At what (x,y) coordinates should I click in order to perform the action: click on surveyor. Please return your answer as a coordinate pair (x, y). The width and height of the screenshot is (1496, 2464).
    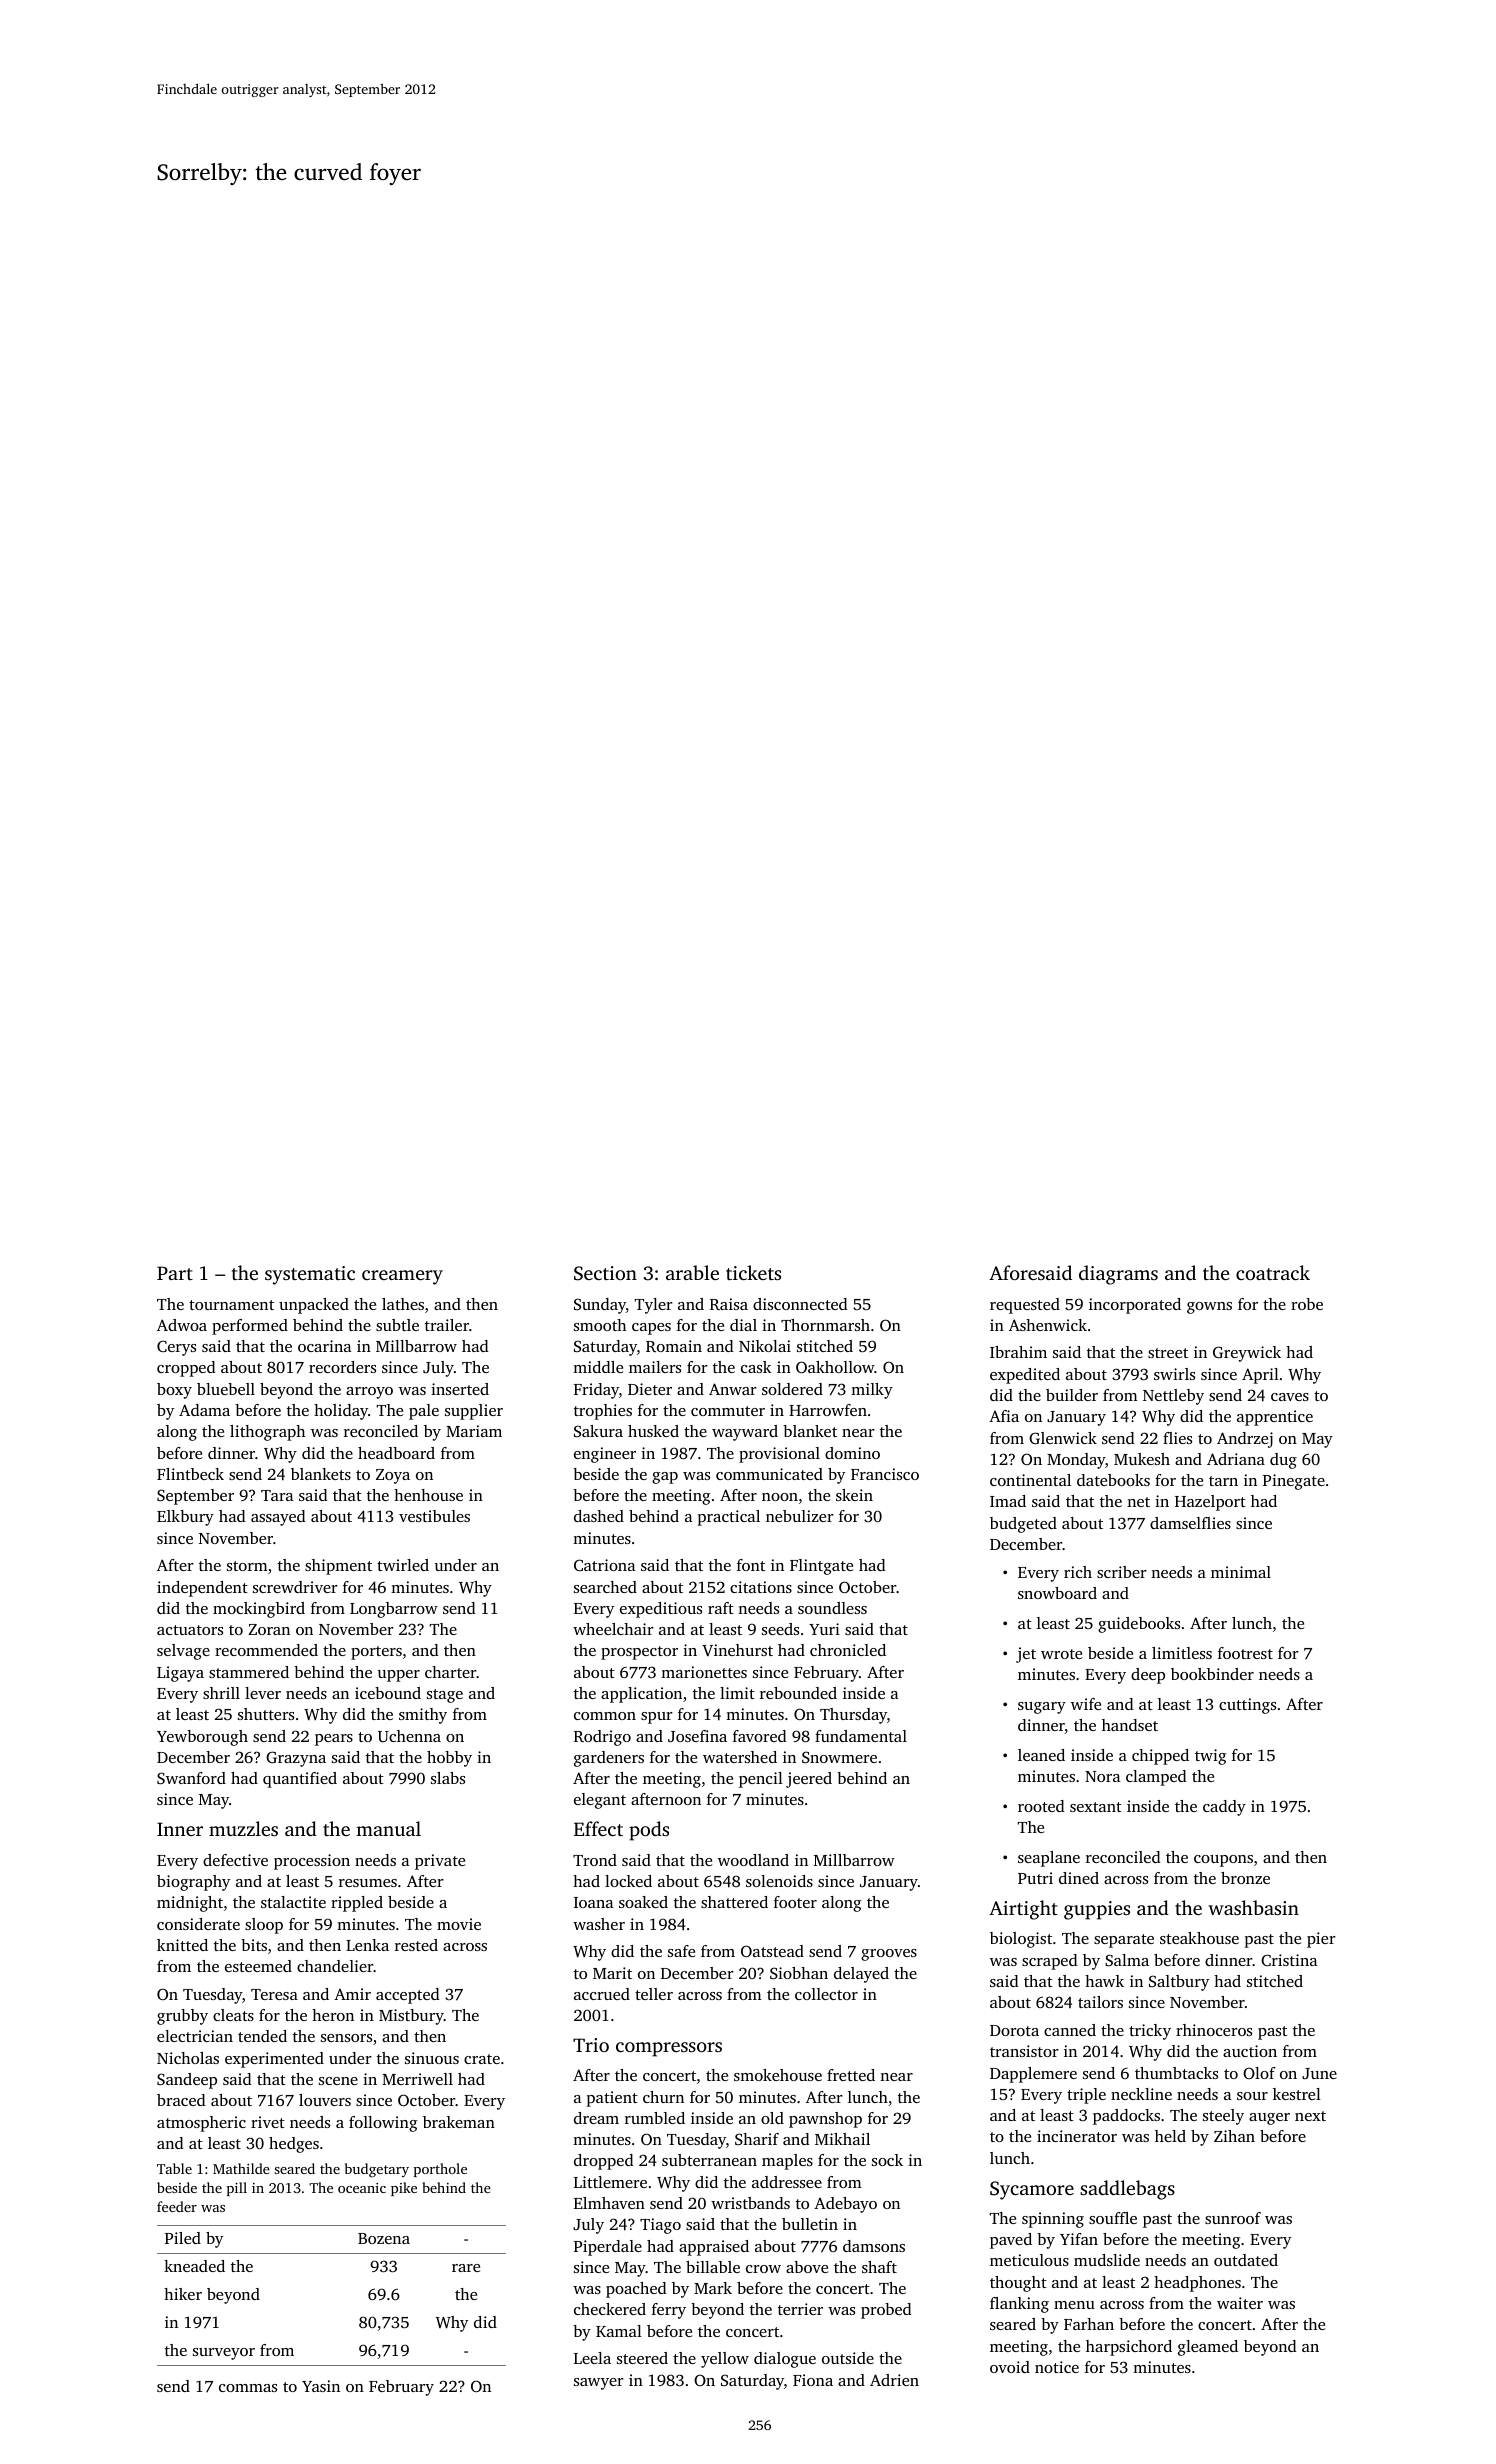
    Looking at the image, I should click on (224, 2354).
